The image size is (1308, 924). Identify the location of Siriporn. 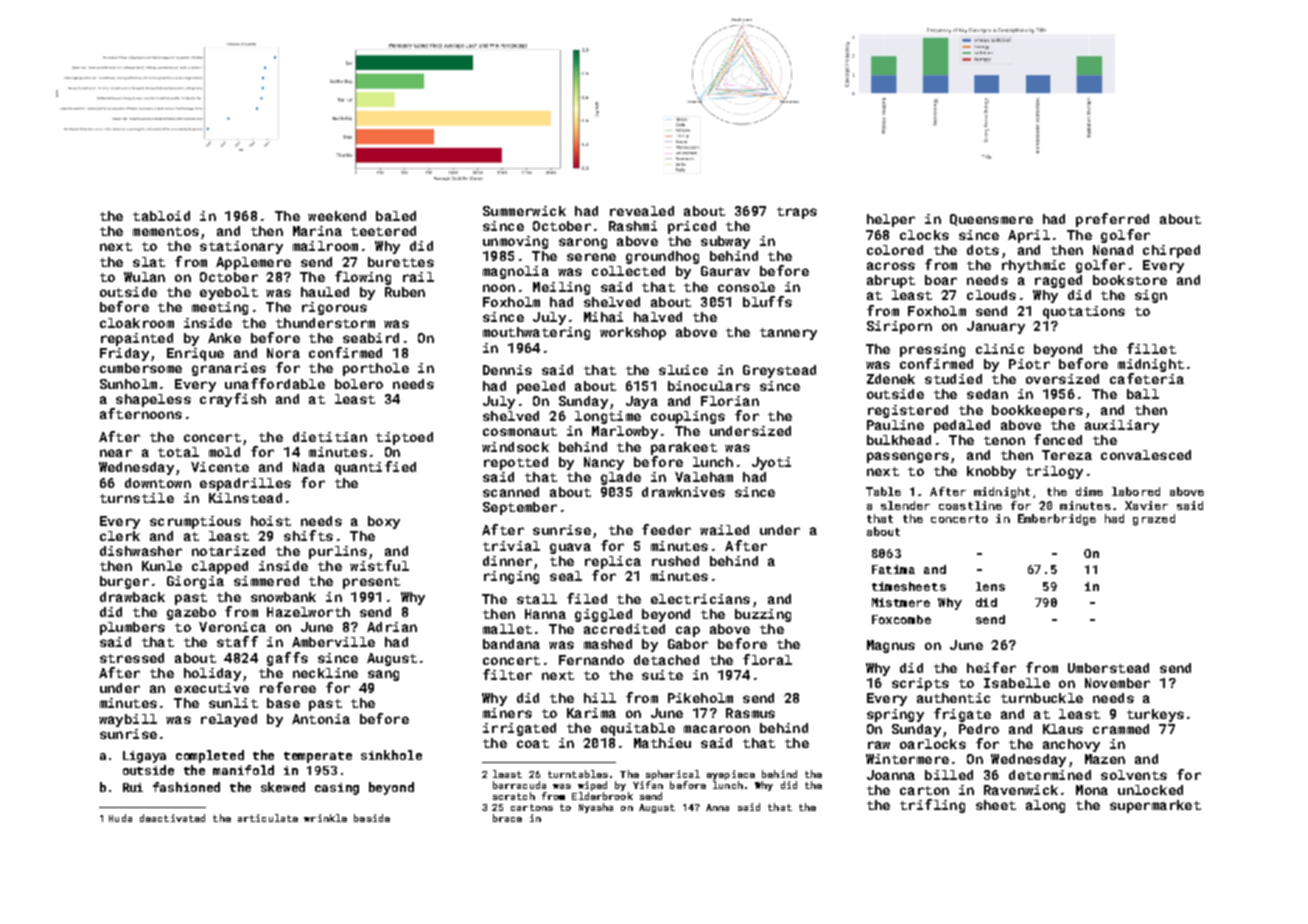
(899, 327).
